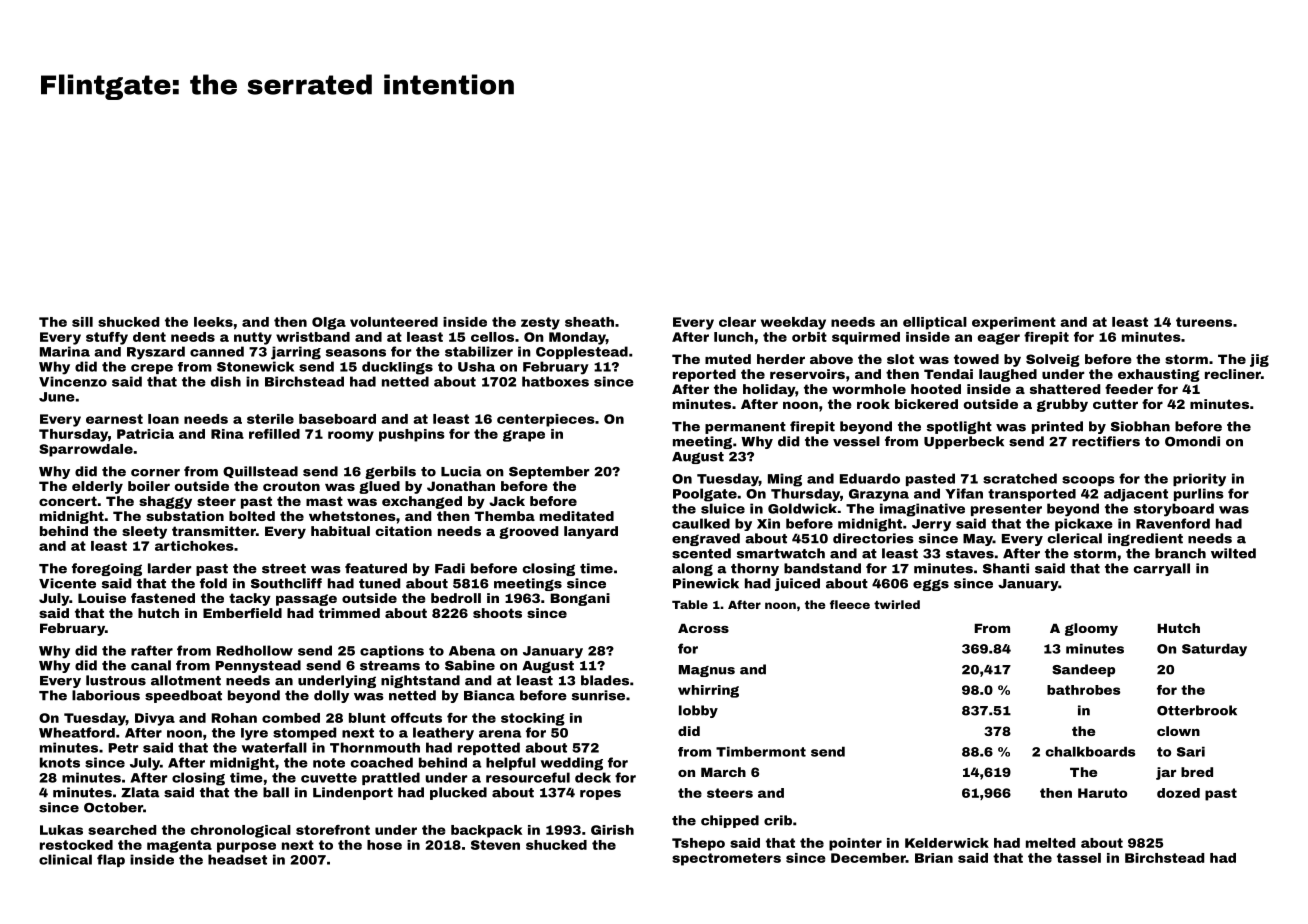 This screenshot has width=1308, height=924. Describe the element at coordinates (1214, 650) in the screenshot. I see `Saturday` at that location.
